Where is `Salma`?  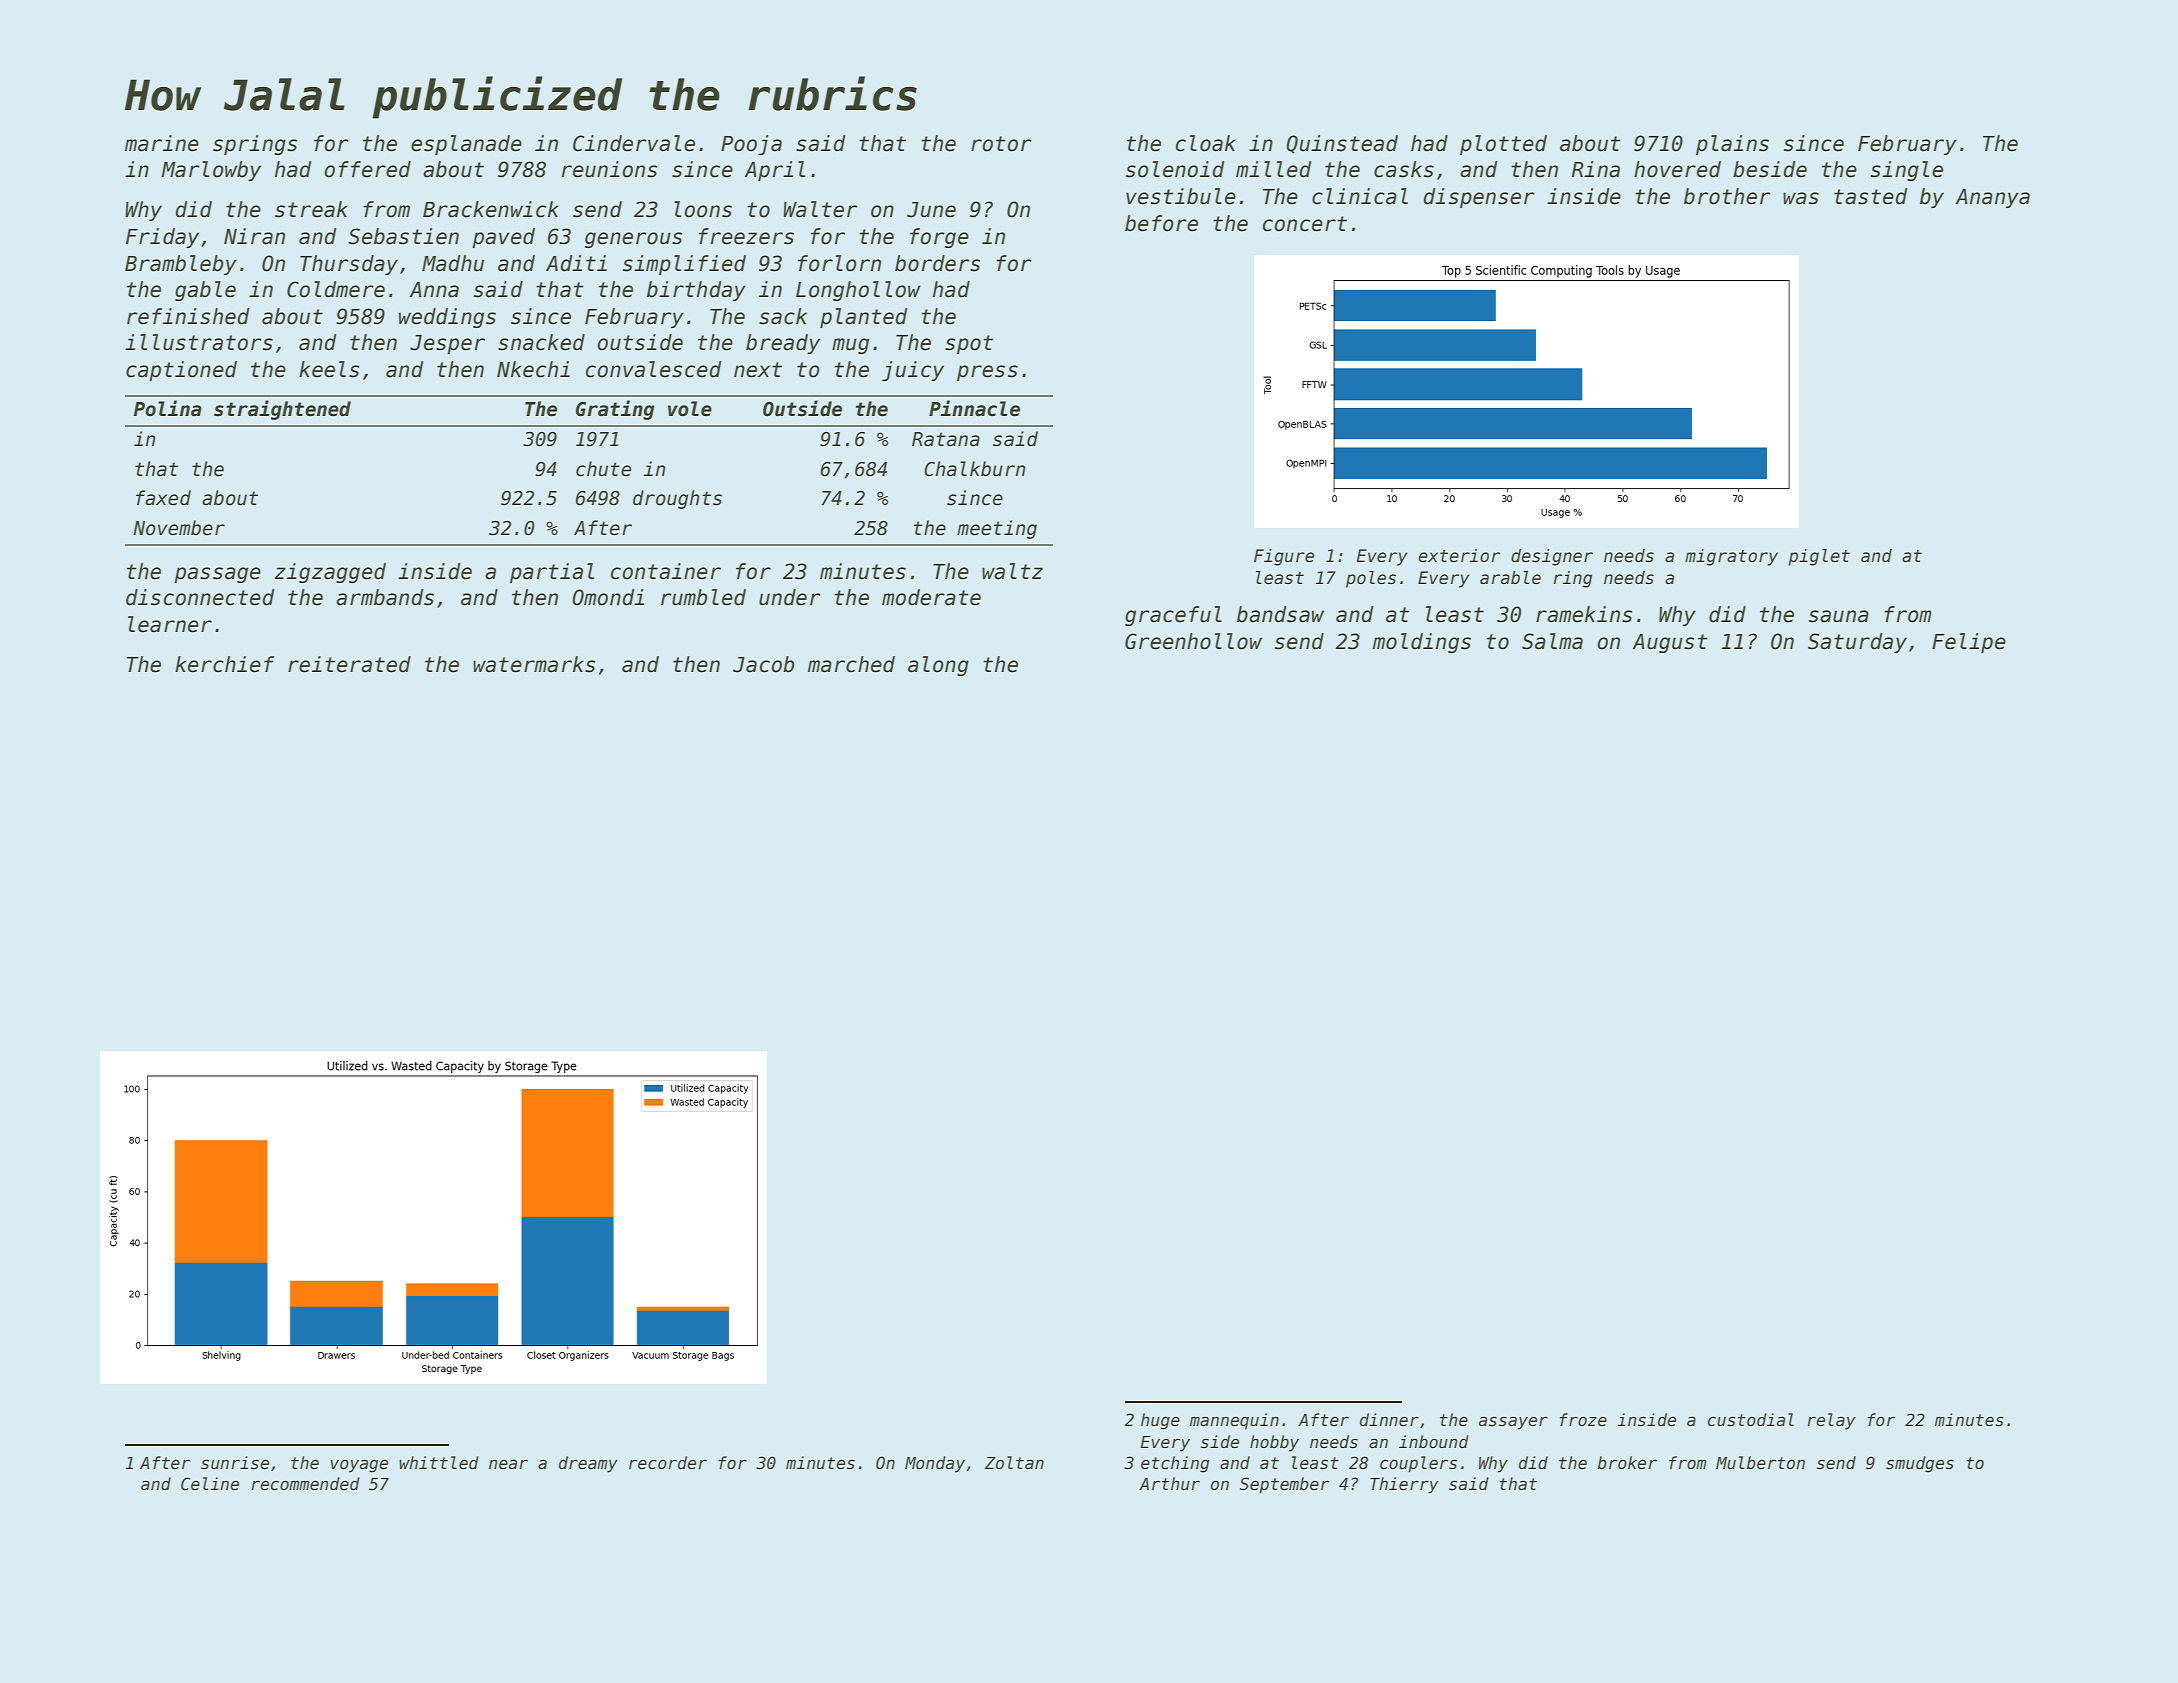
Salma is located at coordinates (1552, 641).
